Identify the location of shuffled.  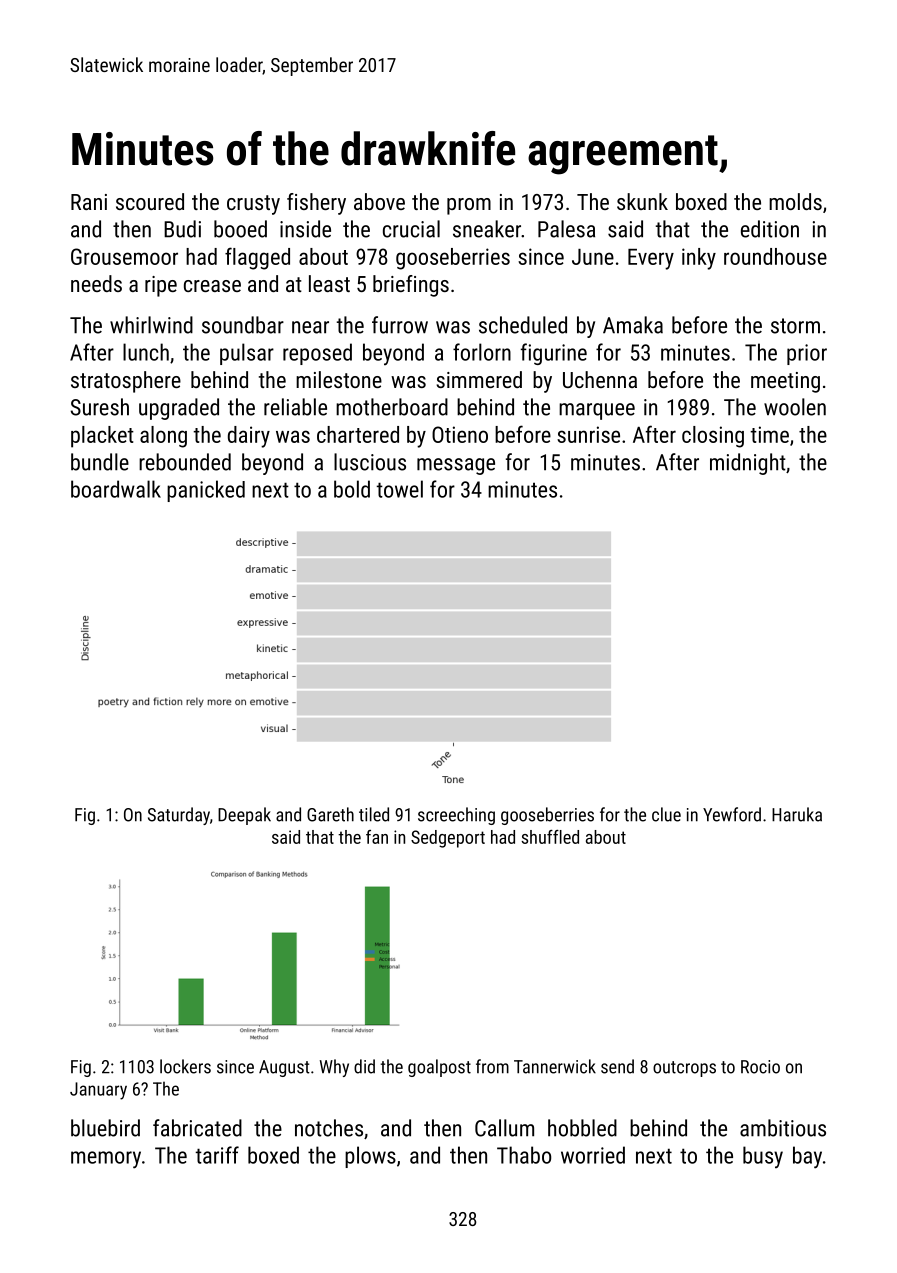
(550, 837).
